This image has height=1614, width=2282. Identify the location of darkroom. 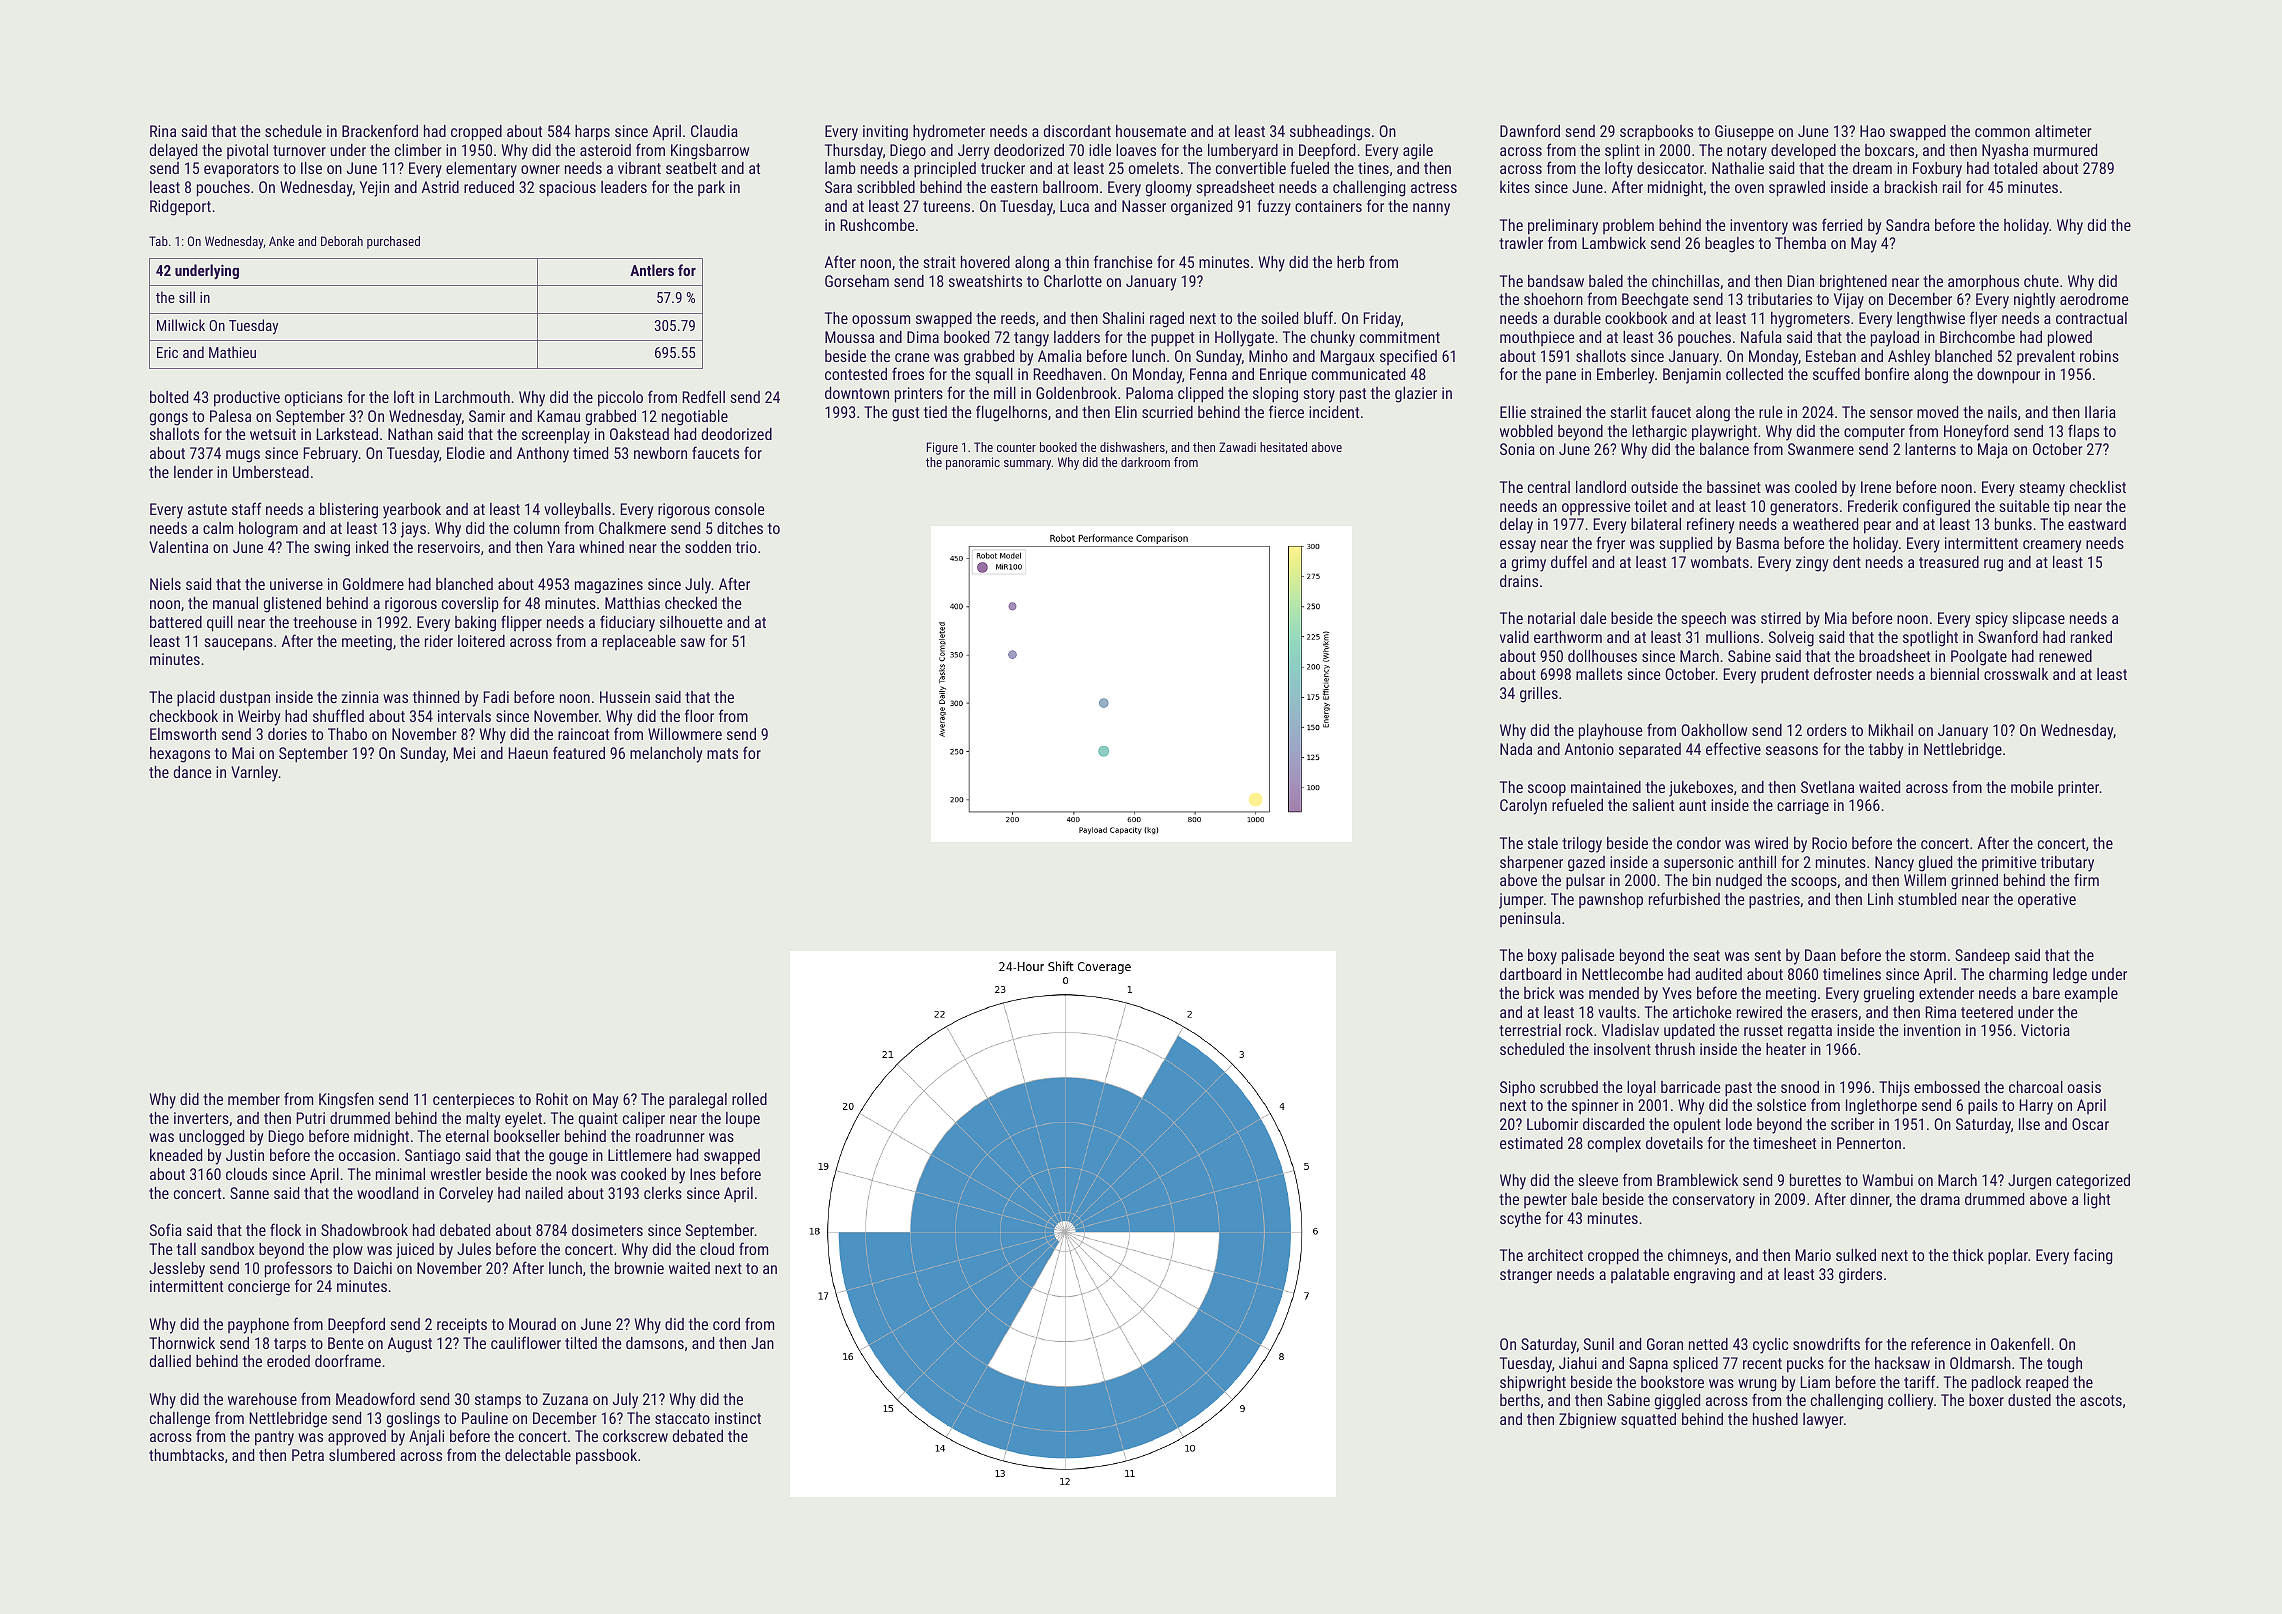
(1145, 462).
